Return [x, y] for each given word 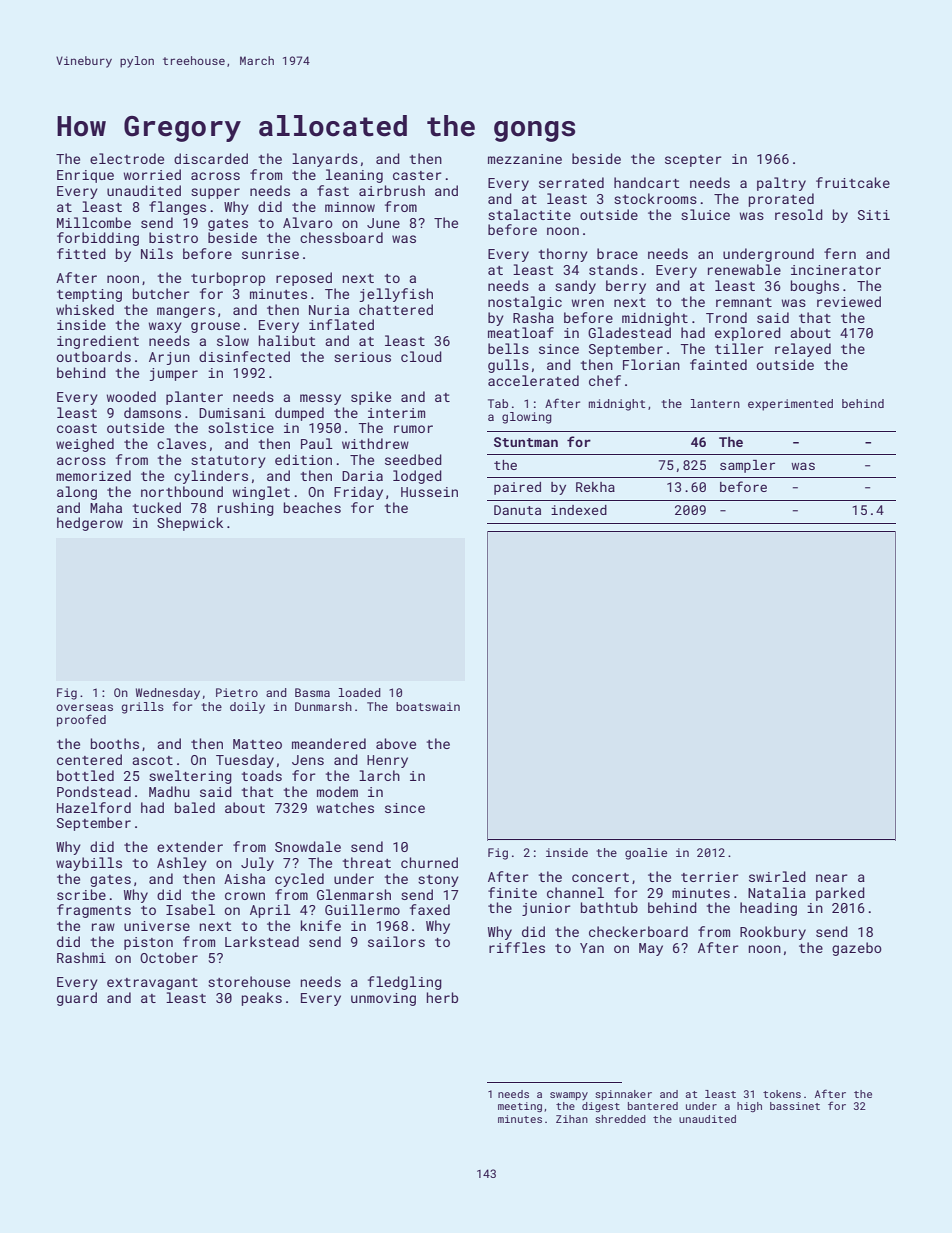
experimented [790, 405]
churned [429, 862]
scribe [81, 894]
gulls [508, 366]
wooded [131, 396]
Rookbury [773, 933]
